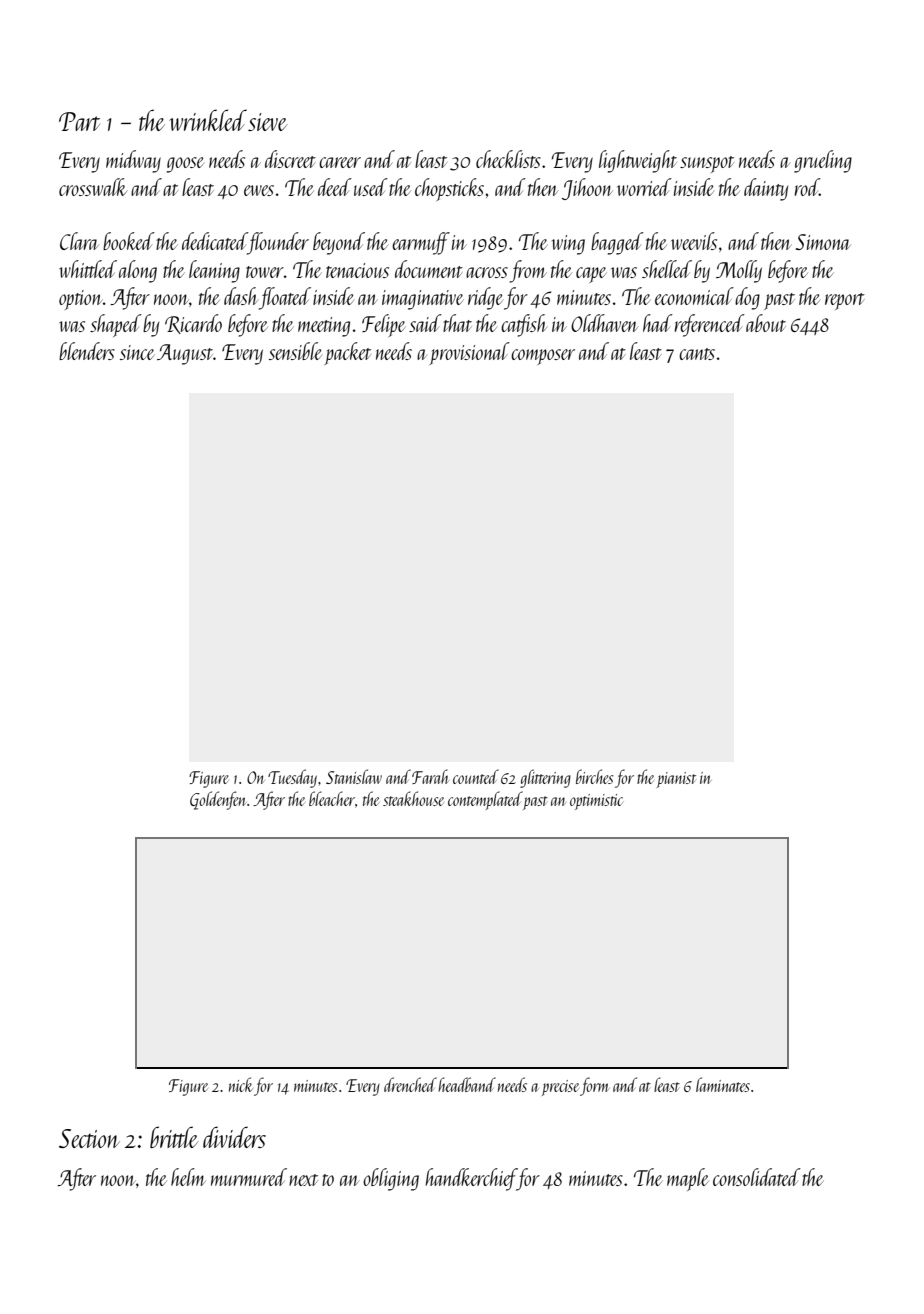 The image size is (924, 1314). I want to click on grueling, so click(823, 161).
